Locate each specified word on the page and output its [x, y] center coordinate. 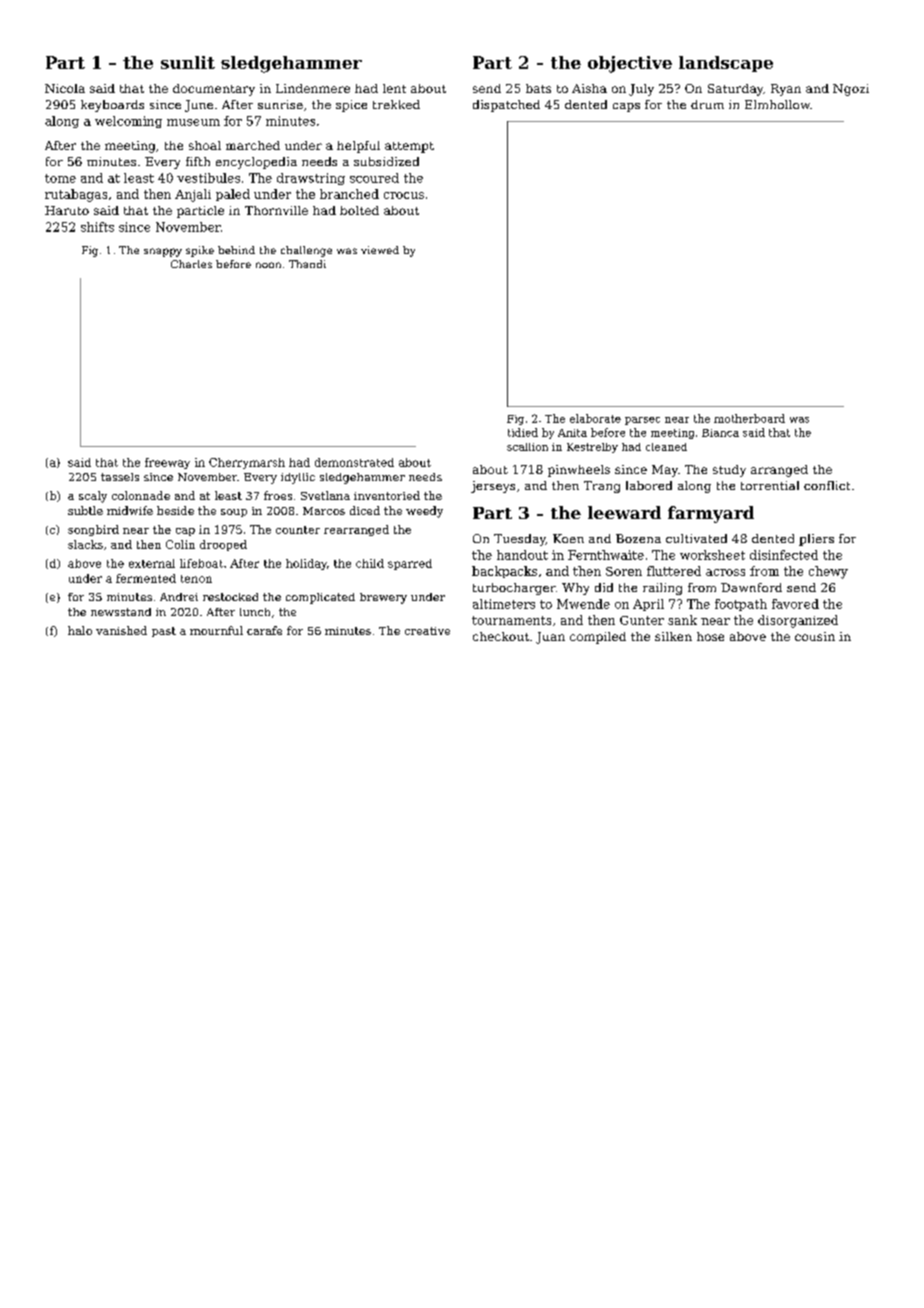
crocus [404, 195]
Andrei [179, 597]
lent [394, 88]
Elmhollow [777, 104]
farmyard [711, 514]
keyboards [112, 106]
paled [233, 195]
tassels [120, 477]
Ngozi [851, 90]
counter [298, 530]
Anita [572, 433]
